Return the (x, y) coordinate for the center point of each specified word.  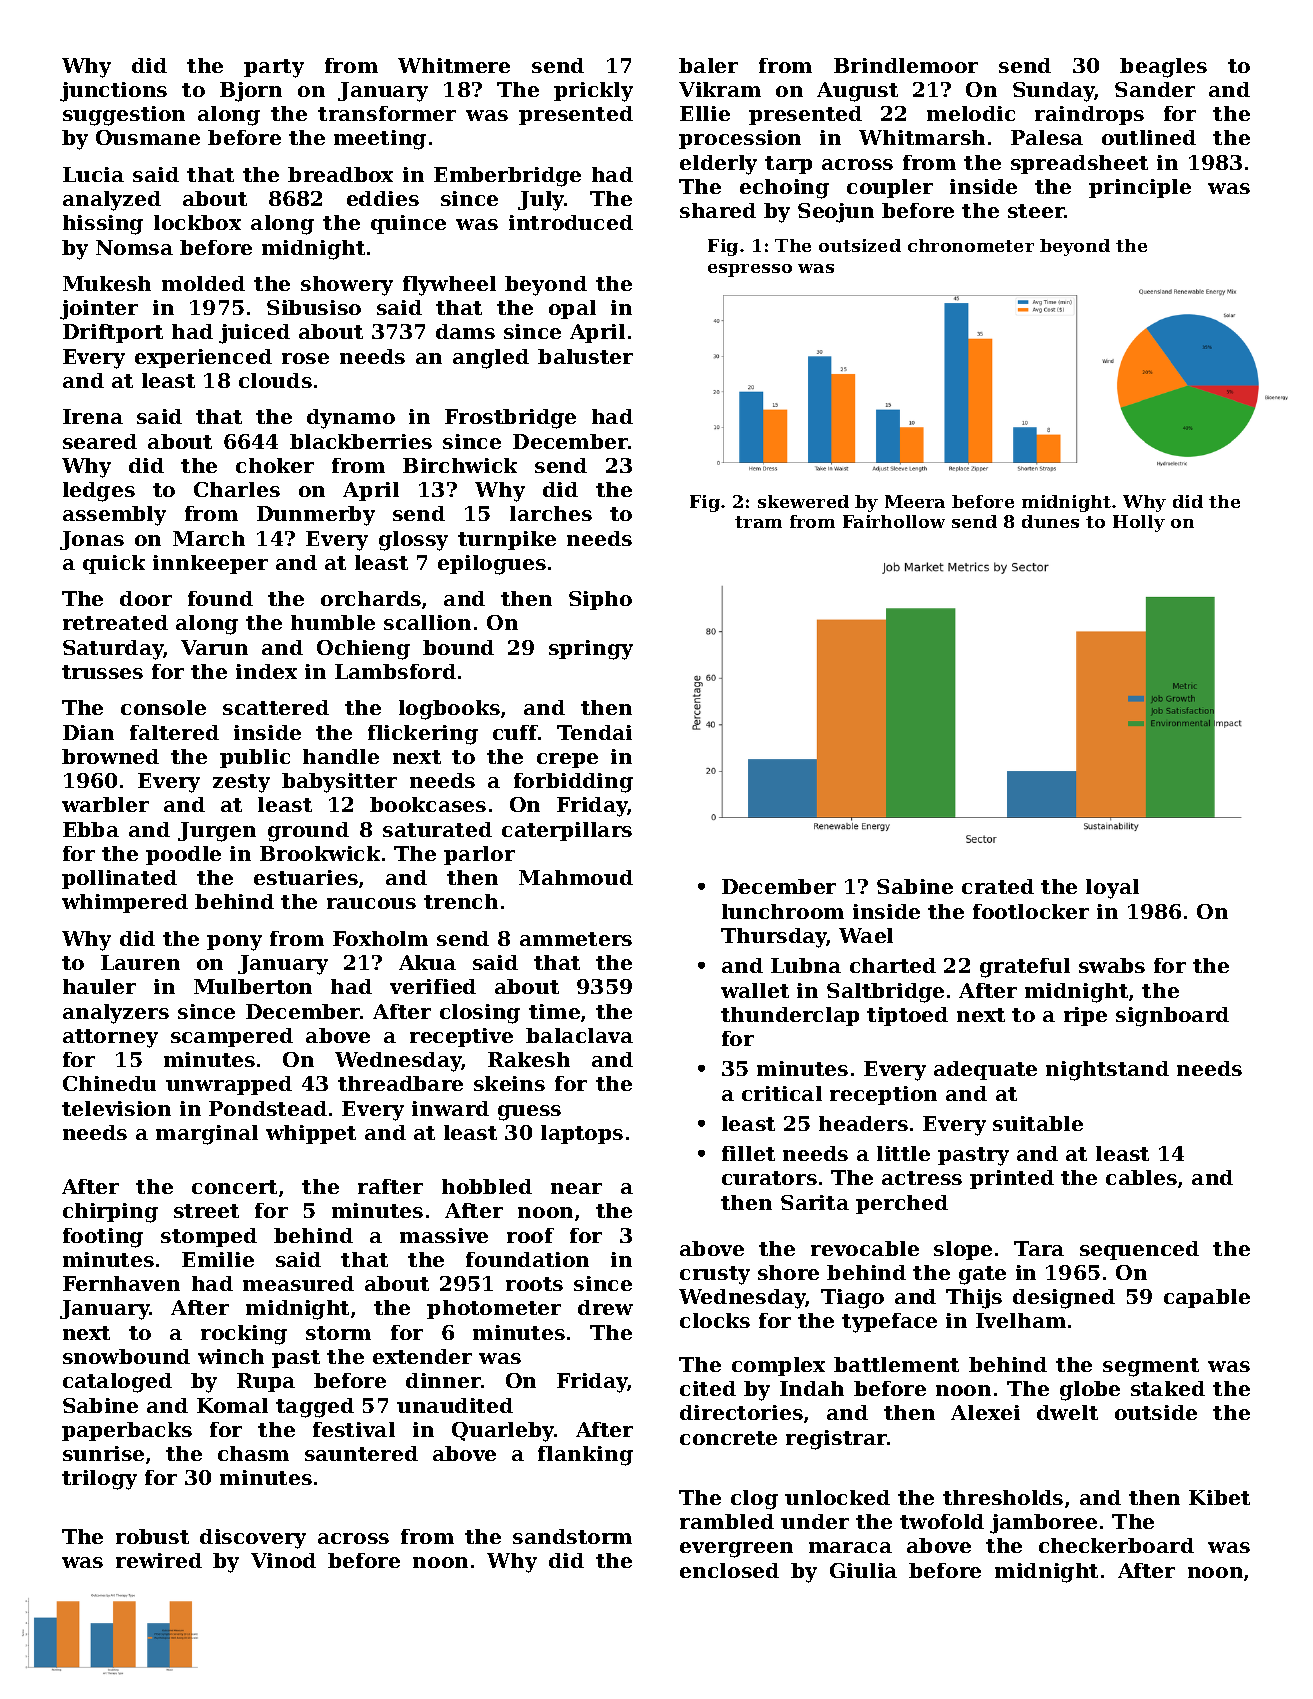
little (903, 1153)
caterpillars (567, 831)
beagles (1163, 68)
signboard (1172, 1017)
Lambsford (395, 671)
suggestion (124, 116)
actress (922, 1178)
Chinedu (109, 1083)
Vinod (283, 1560)
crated (998, 886)
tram (758, 522)
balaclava (579, 1035)
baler (708, 65)
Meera (915, 501)
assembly (114, 516)
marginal (207, 1135)
